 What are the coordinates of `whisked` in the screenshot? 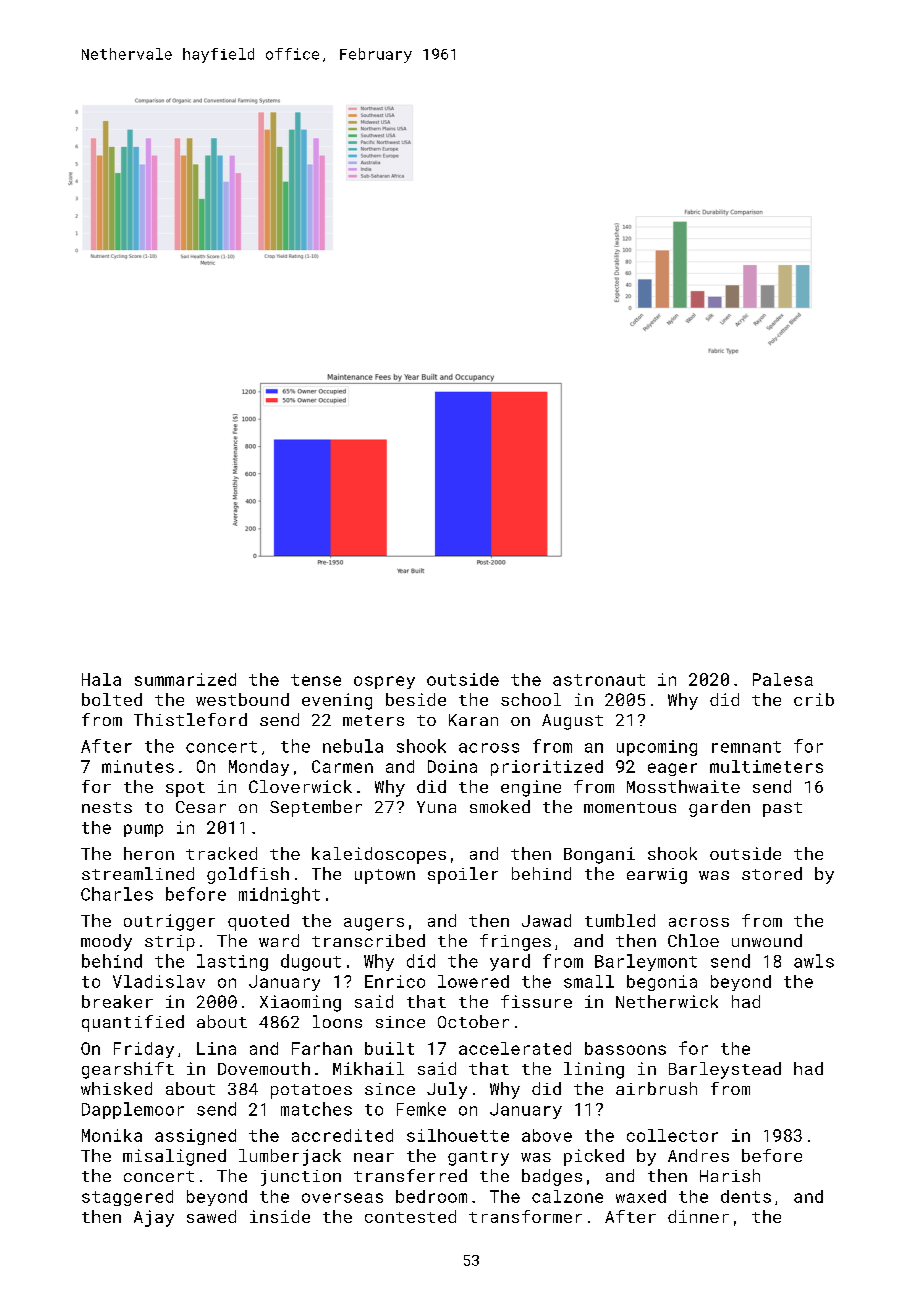 It's located at (116, 1088).
